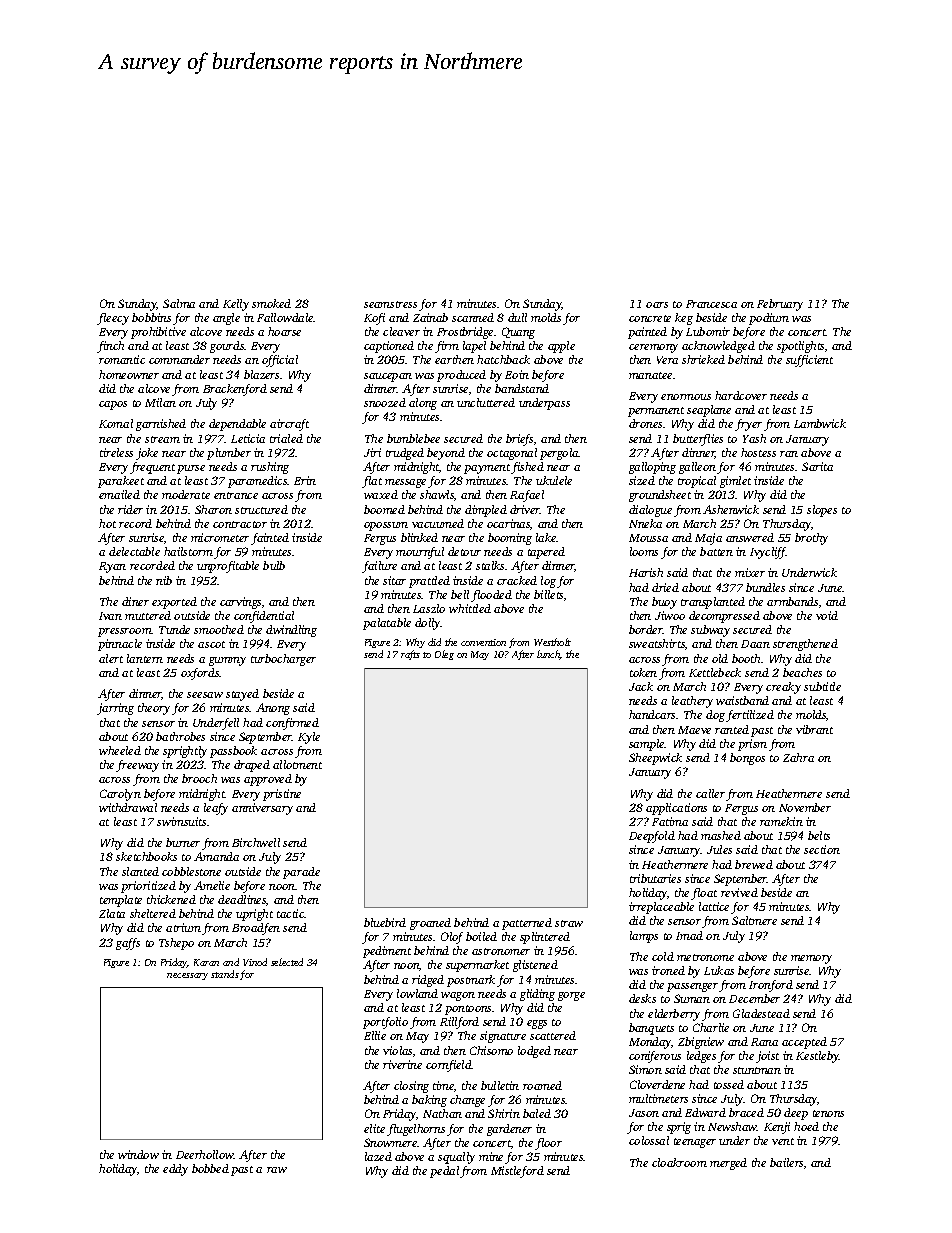  I want to click on bobbed, so click(210, 1168).
